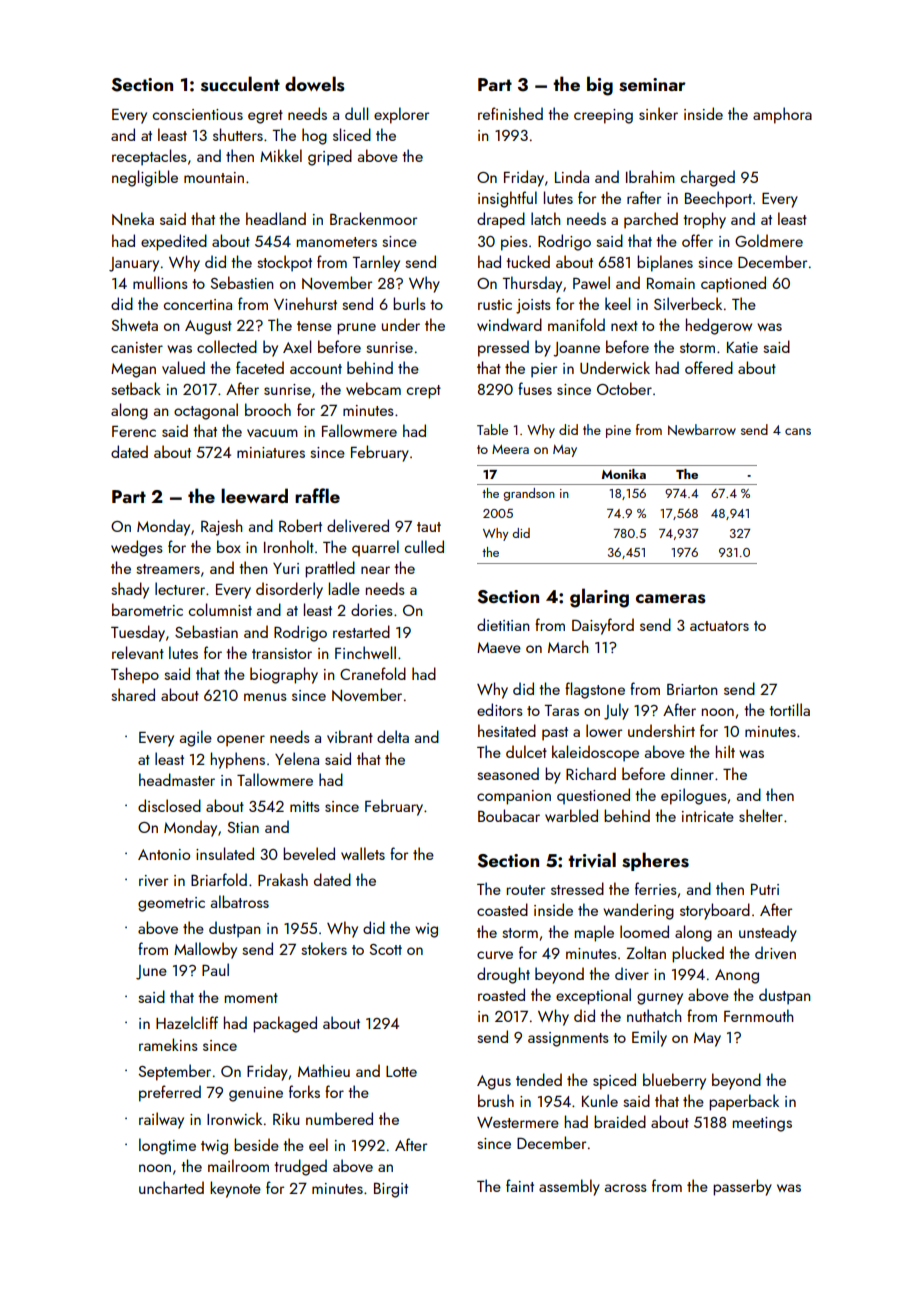 This screenshot has width=924, height=1308. What do you see at coordinates (572, 176) in the screenshot?
I see `Linda` at bounding box center [572, 176].
